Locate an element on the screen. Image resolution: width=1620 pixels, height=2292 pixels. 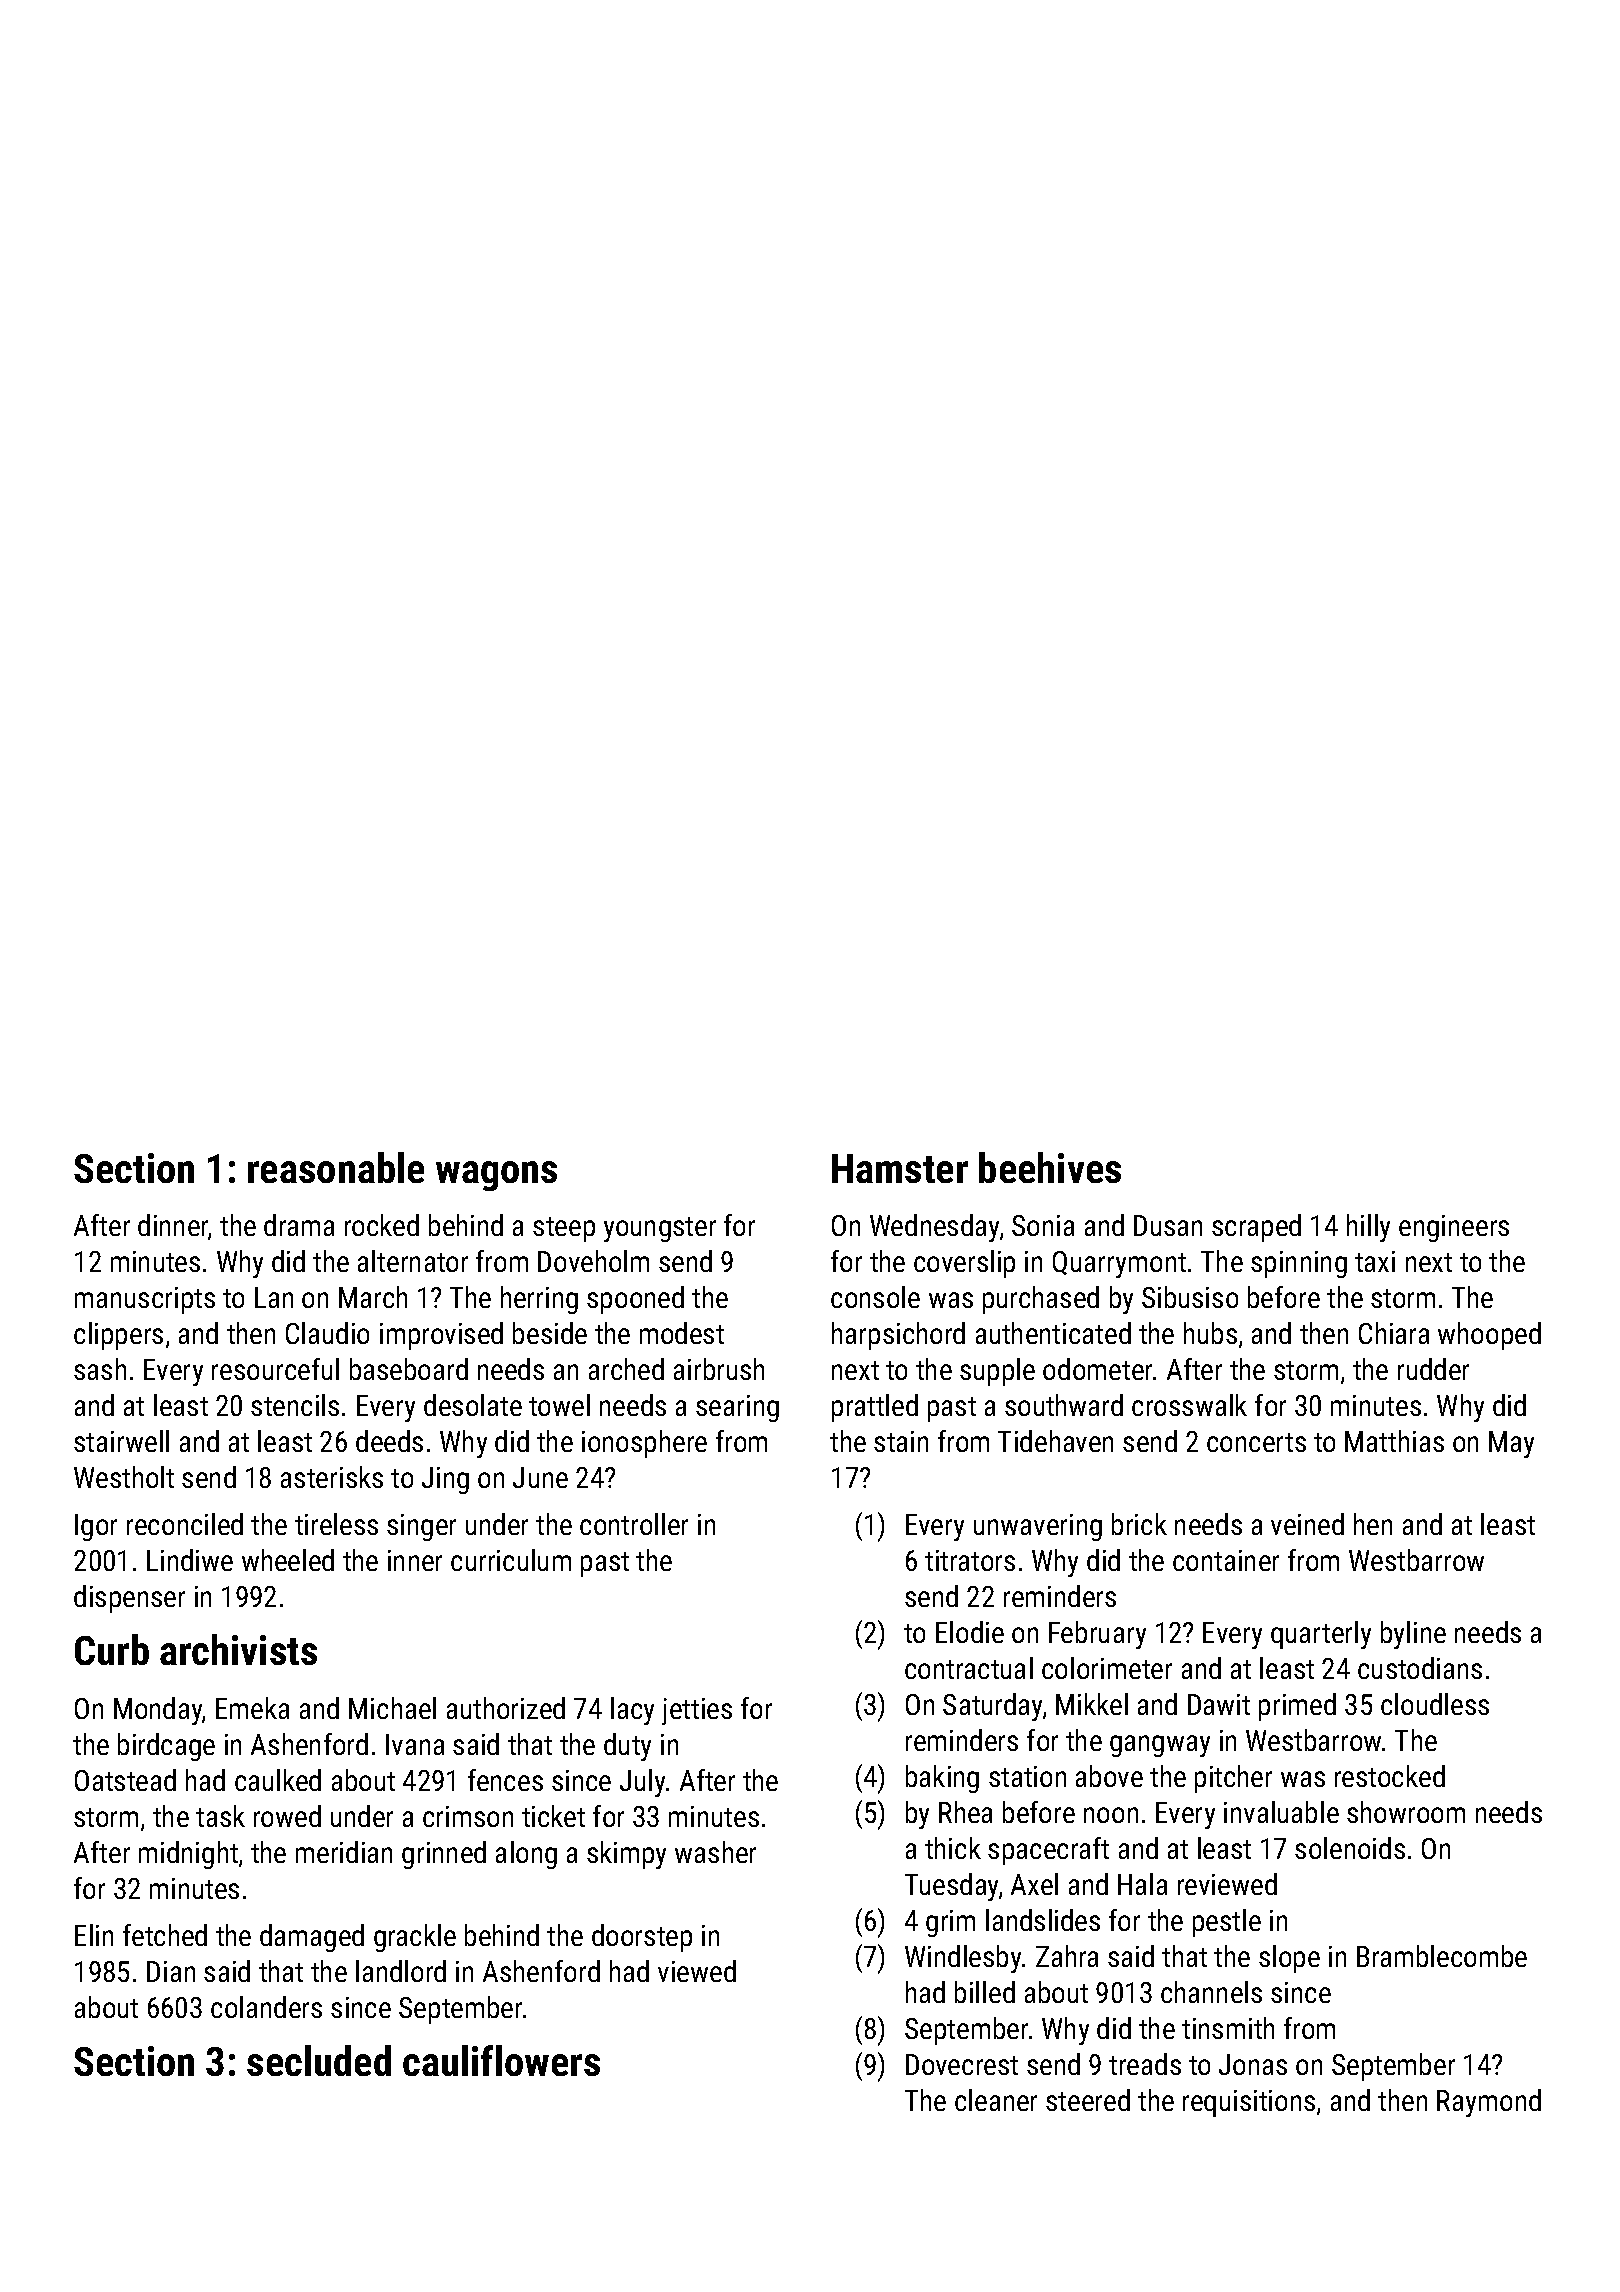
reasonable is located at coordinates (336, 1167).
